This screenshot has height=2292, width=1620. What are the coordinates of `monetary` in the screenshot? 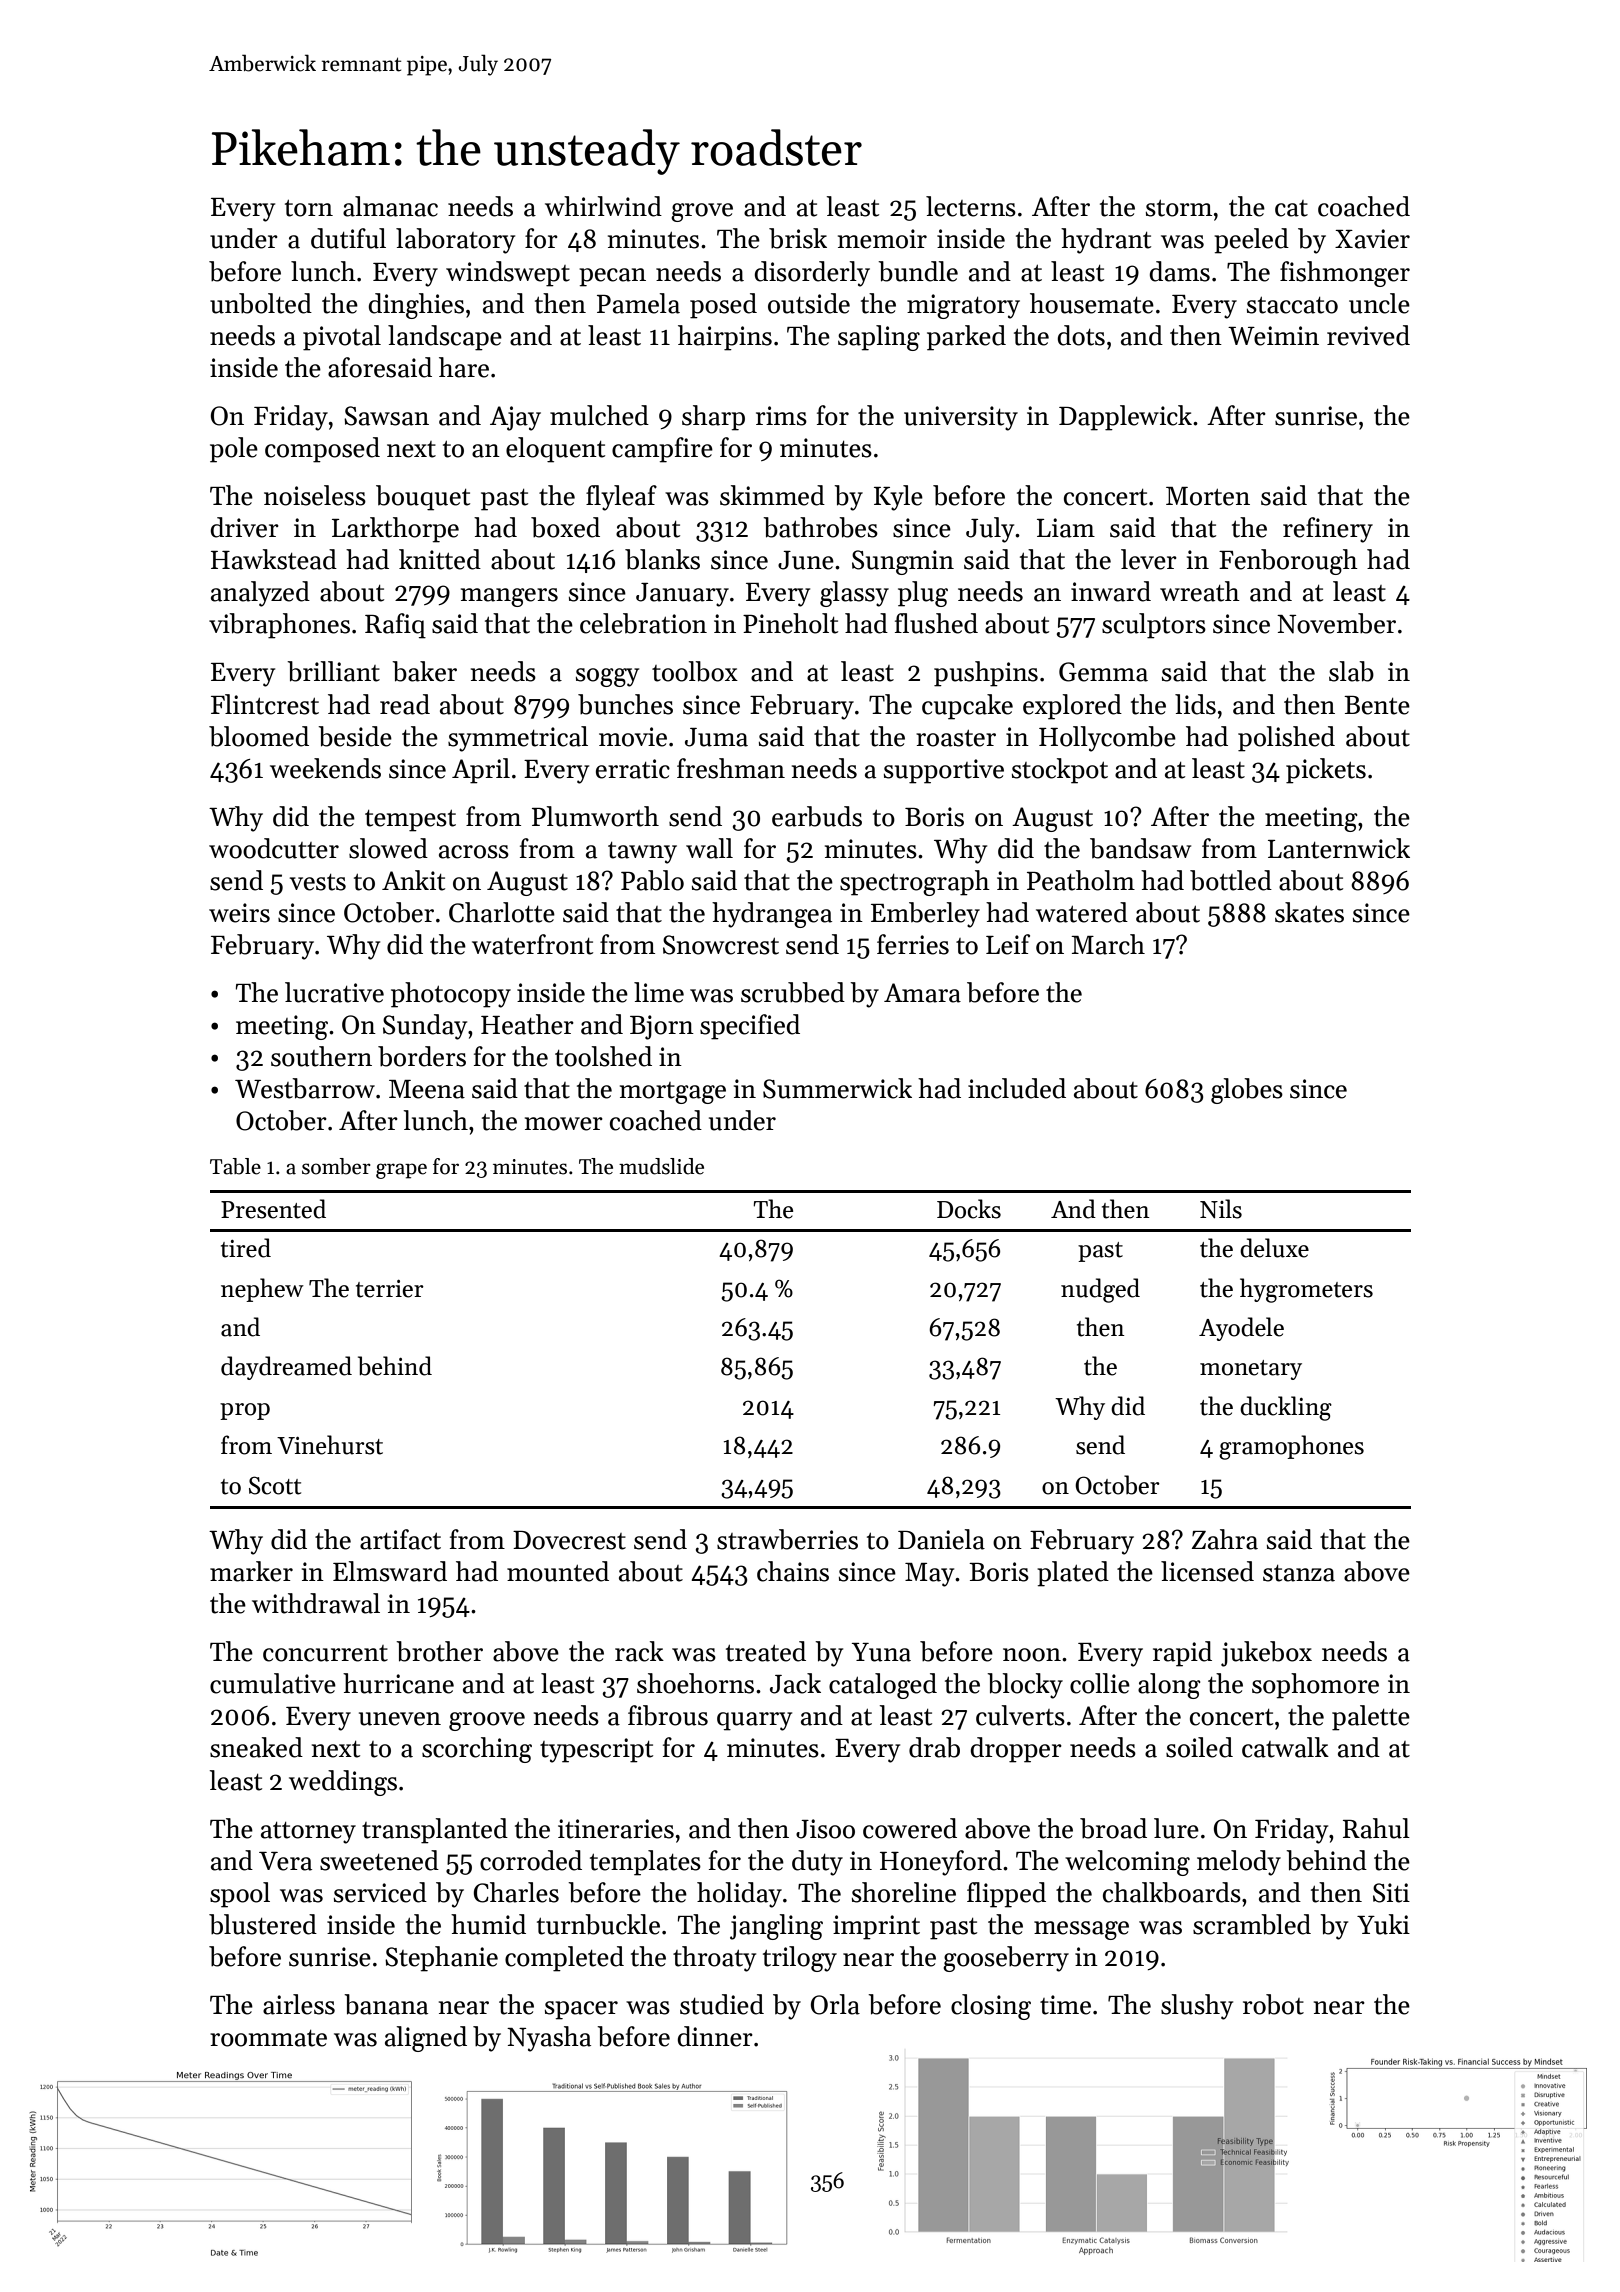 It's located at (1251, 1370).
